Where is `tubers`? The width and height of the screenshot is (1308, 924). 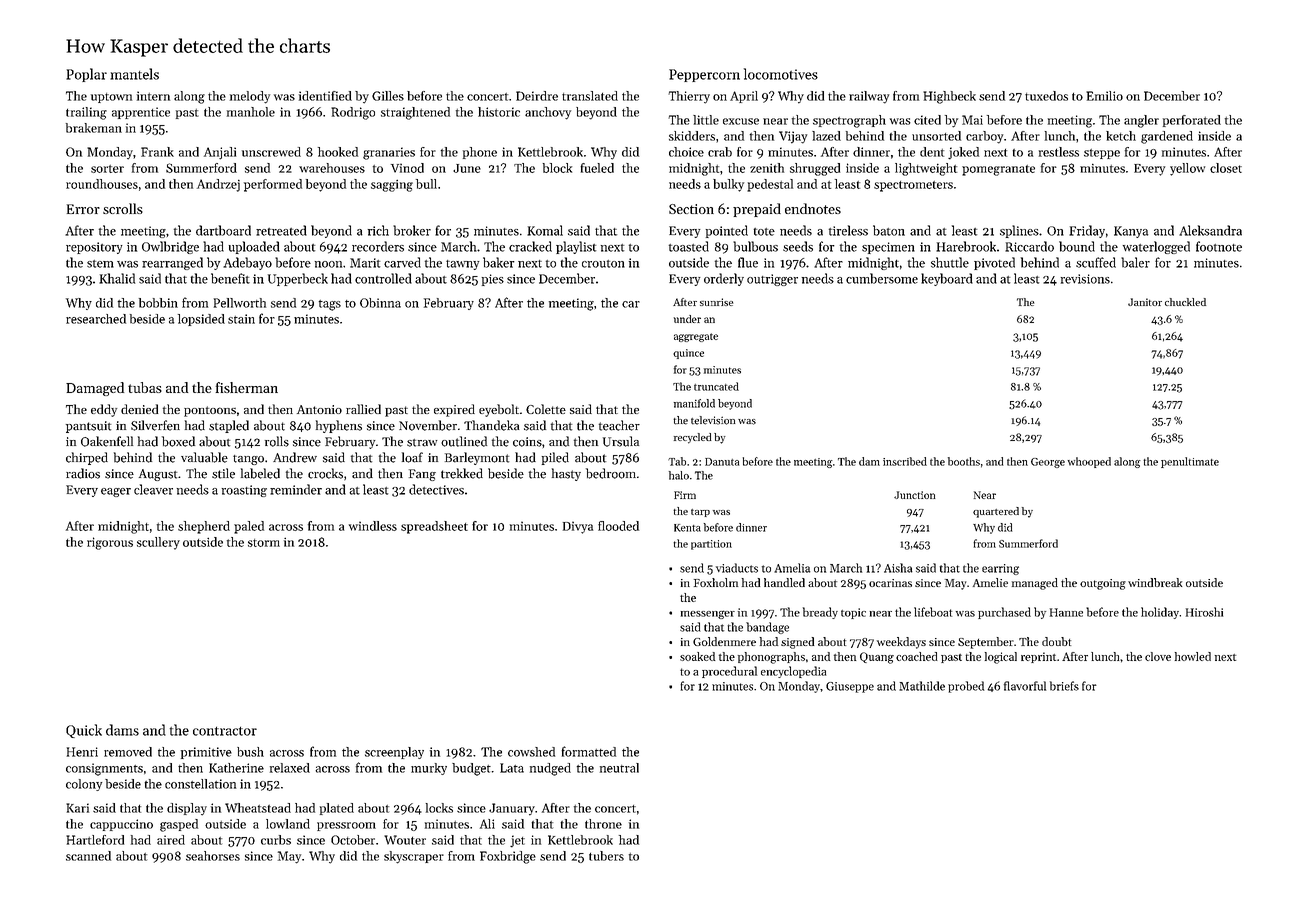 tubers is located at coordinates (606, 856).
